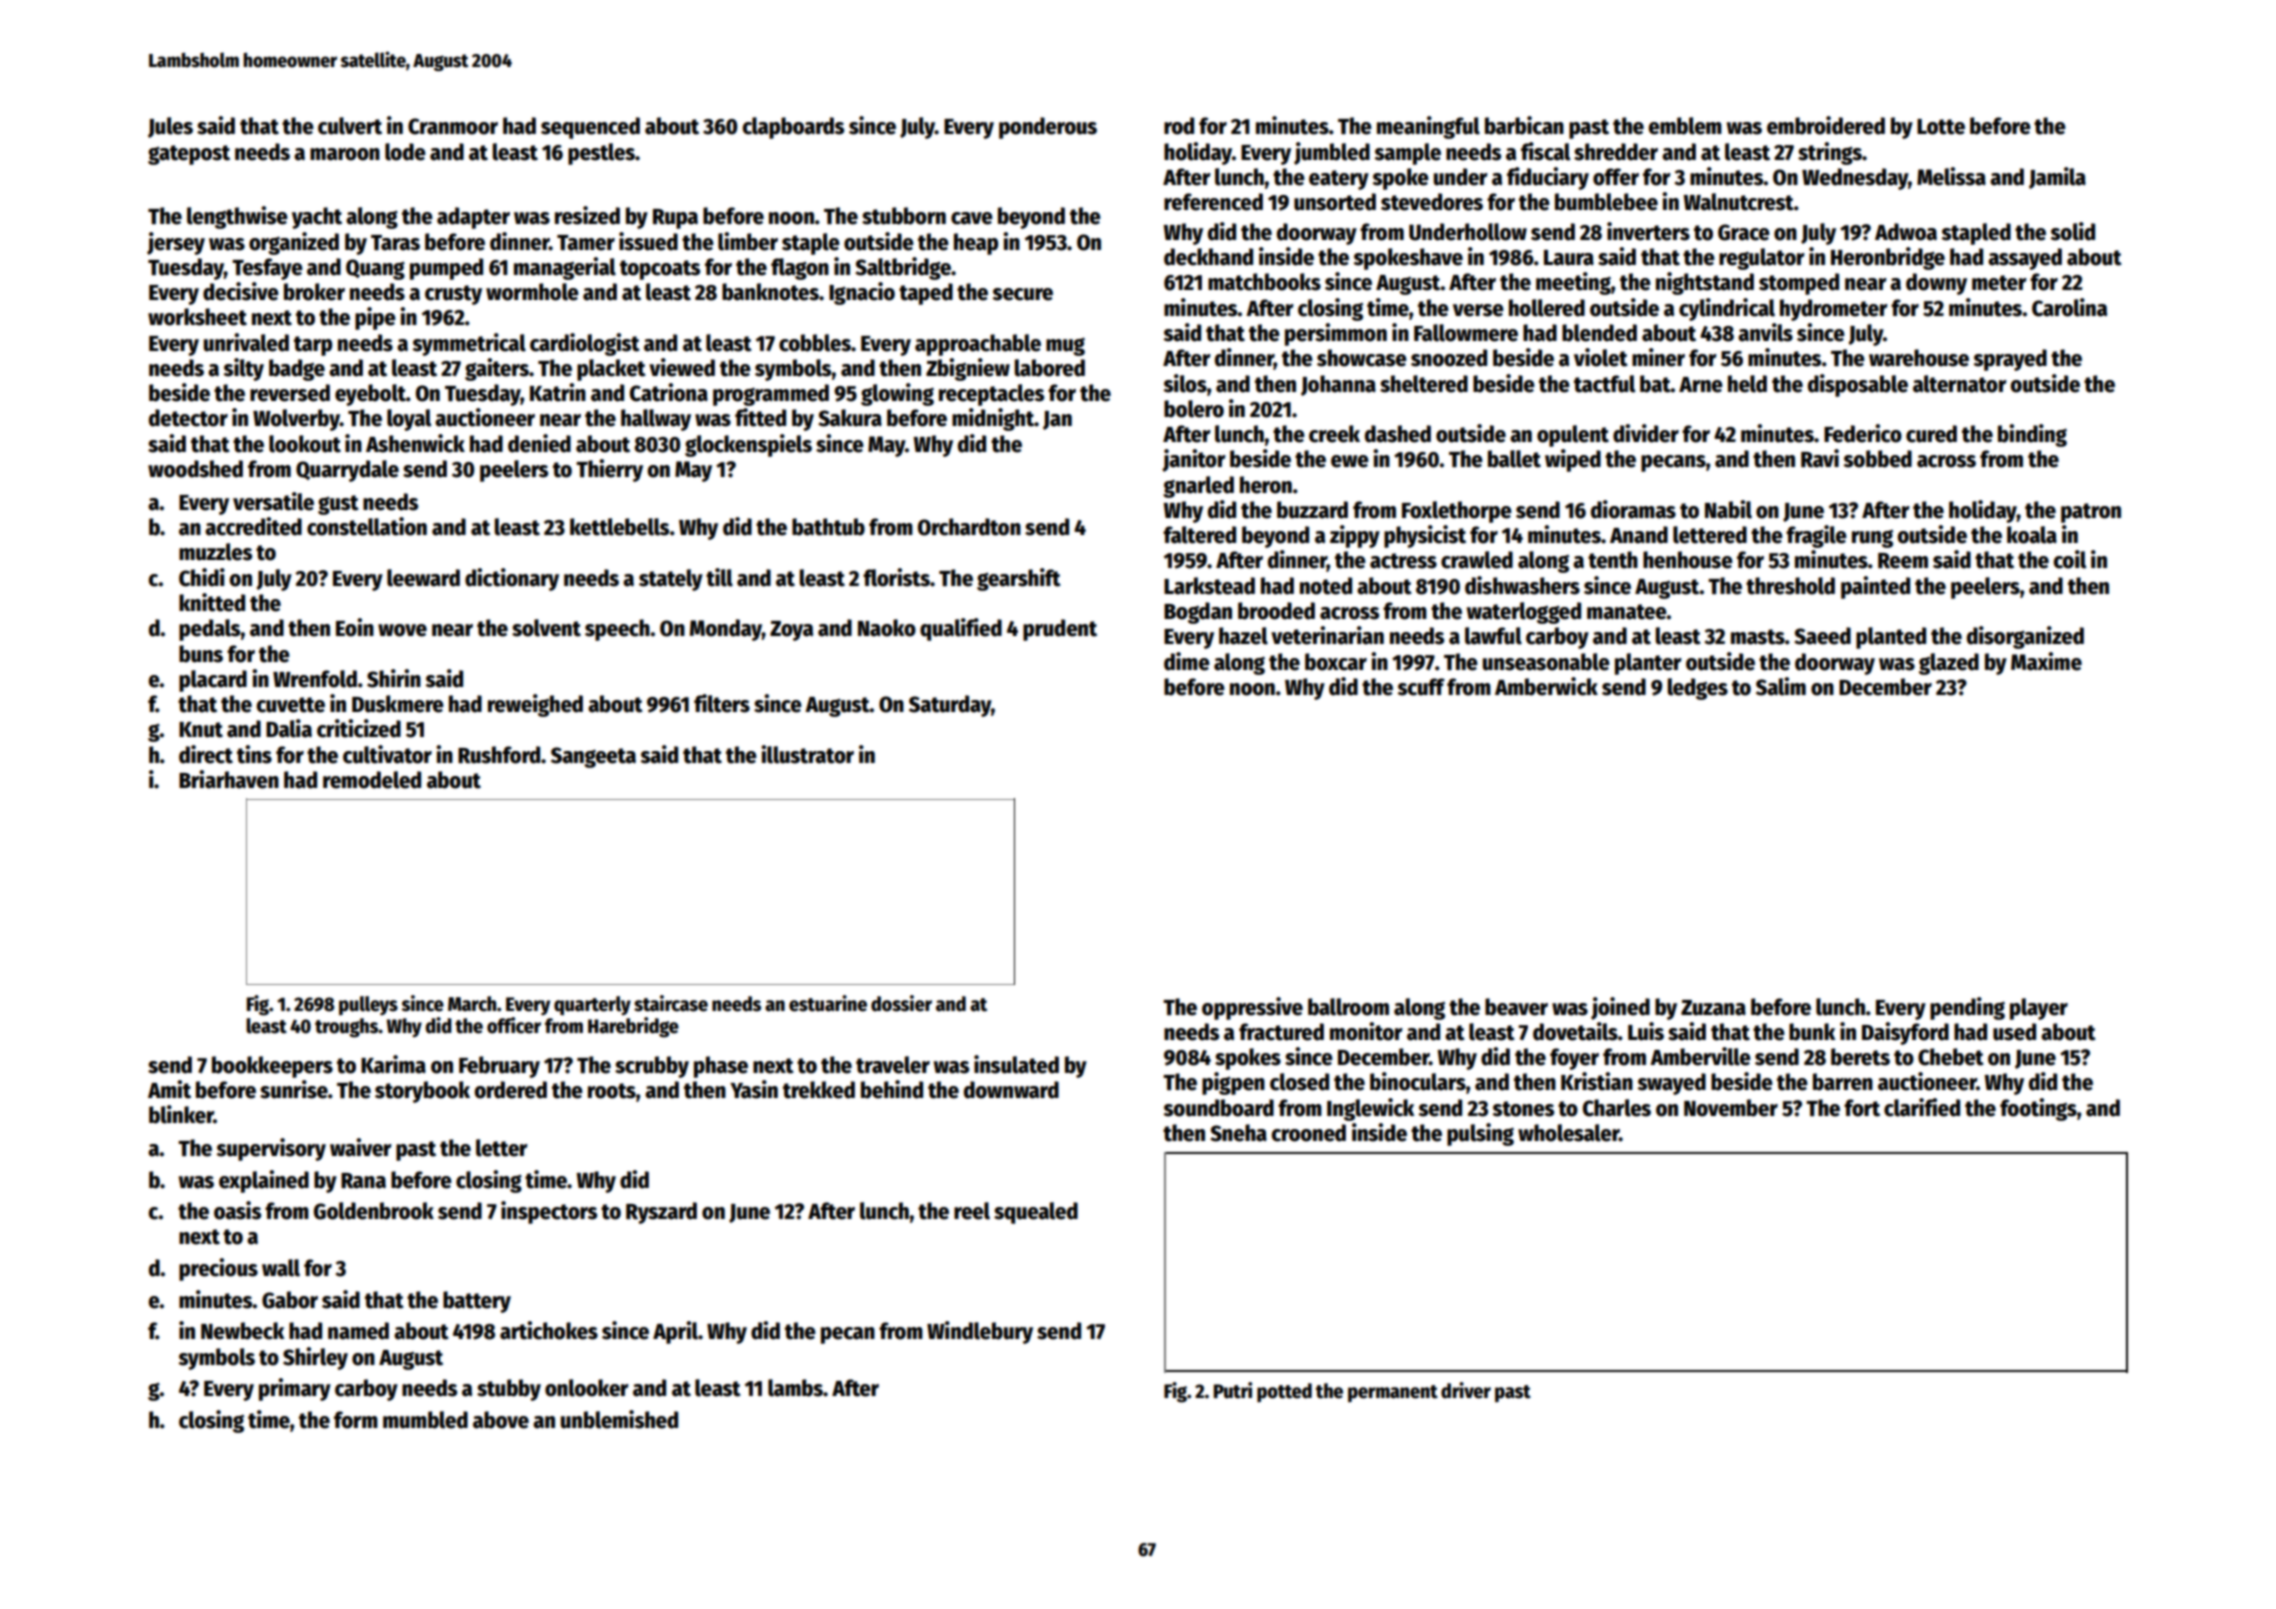 This image has width=2276, height=1609. Describe the element at coordinates (170, 127) in the image. I see `Jules` at that location.
